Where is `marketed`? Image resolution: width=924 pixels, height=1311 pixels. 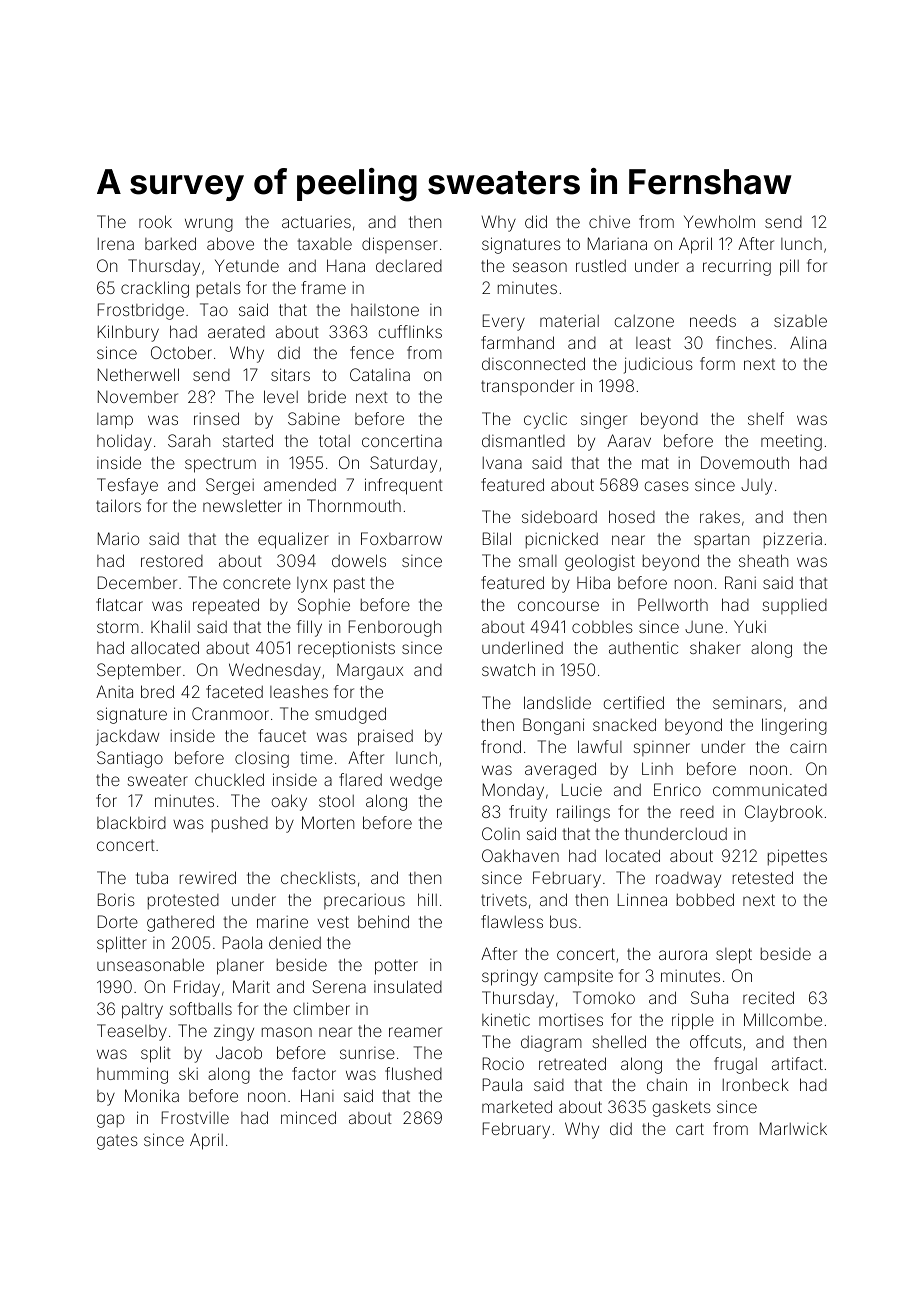
marketed is located at coordinates (517, 1106).
